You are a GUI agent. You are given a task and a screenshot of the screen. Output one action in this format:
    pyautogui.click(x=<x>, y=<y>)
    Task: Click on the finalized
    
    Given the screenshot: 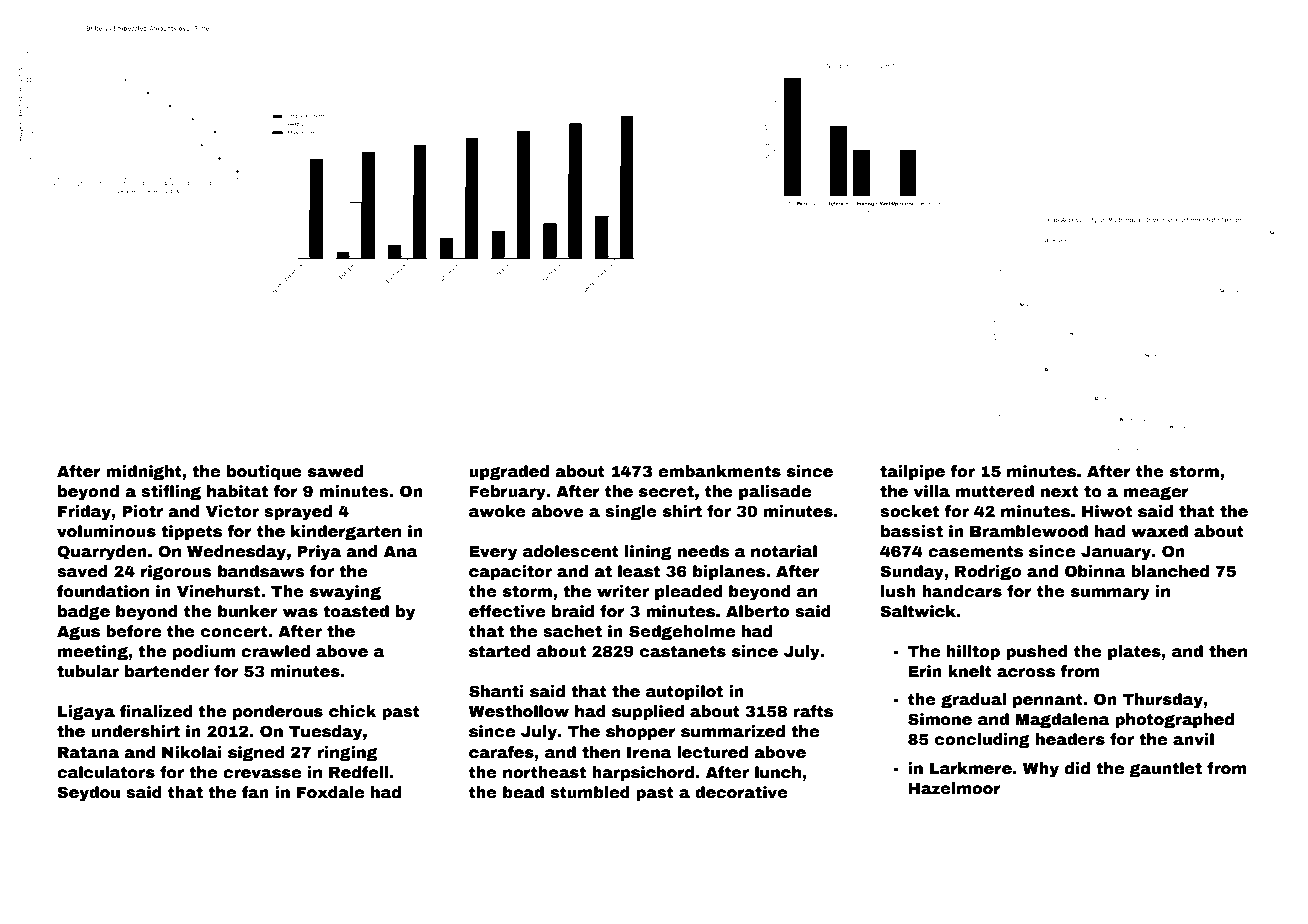 What is the action you would take?
    pyautogui.click(x=156, y=711)
